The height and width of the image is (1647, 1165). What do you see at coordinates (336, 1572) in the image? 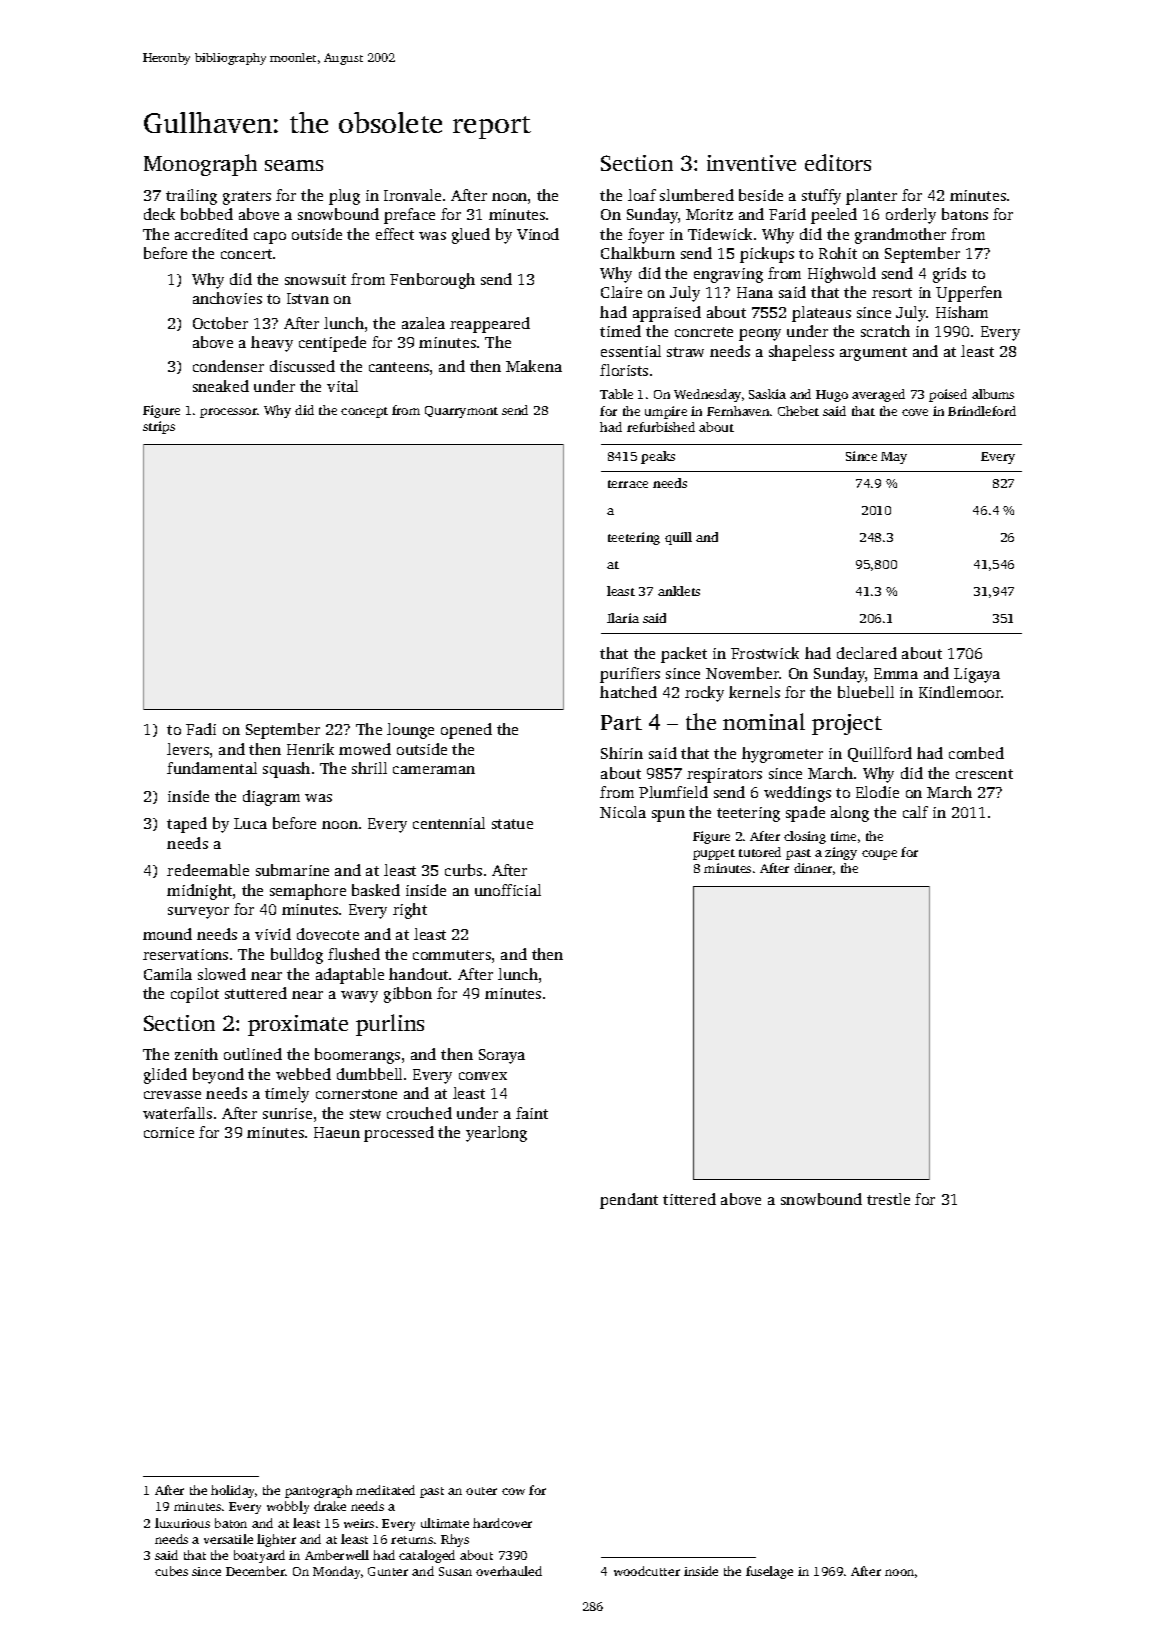
I see `Monday` at bounding box center [336, 1572].
